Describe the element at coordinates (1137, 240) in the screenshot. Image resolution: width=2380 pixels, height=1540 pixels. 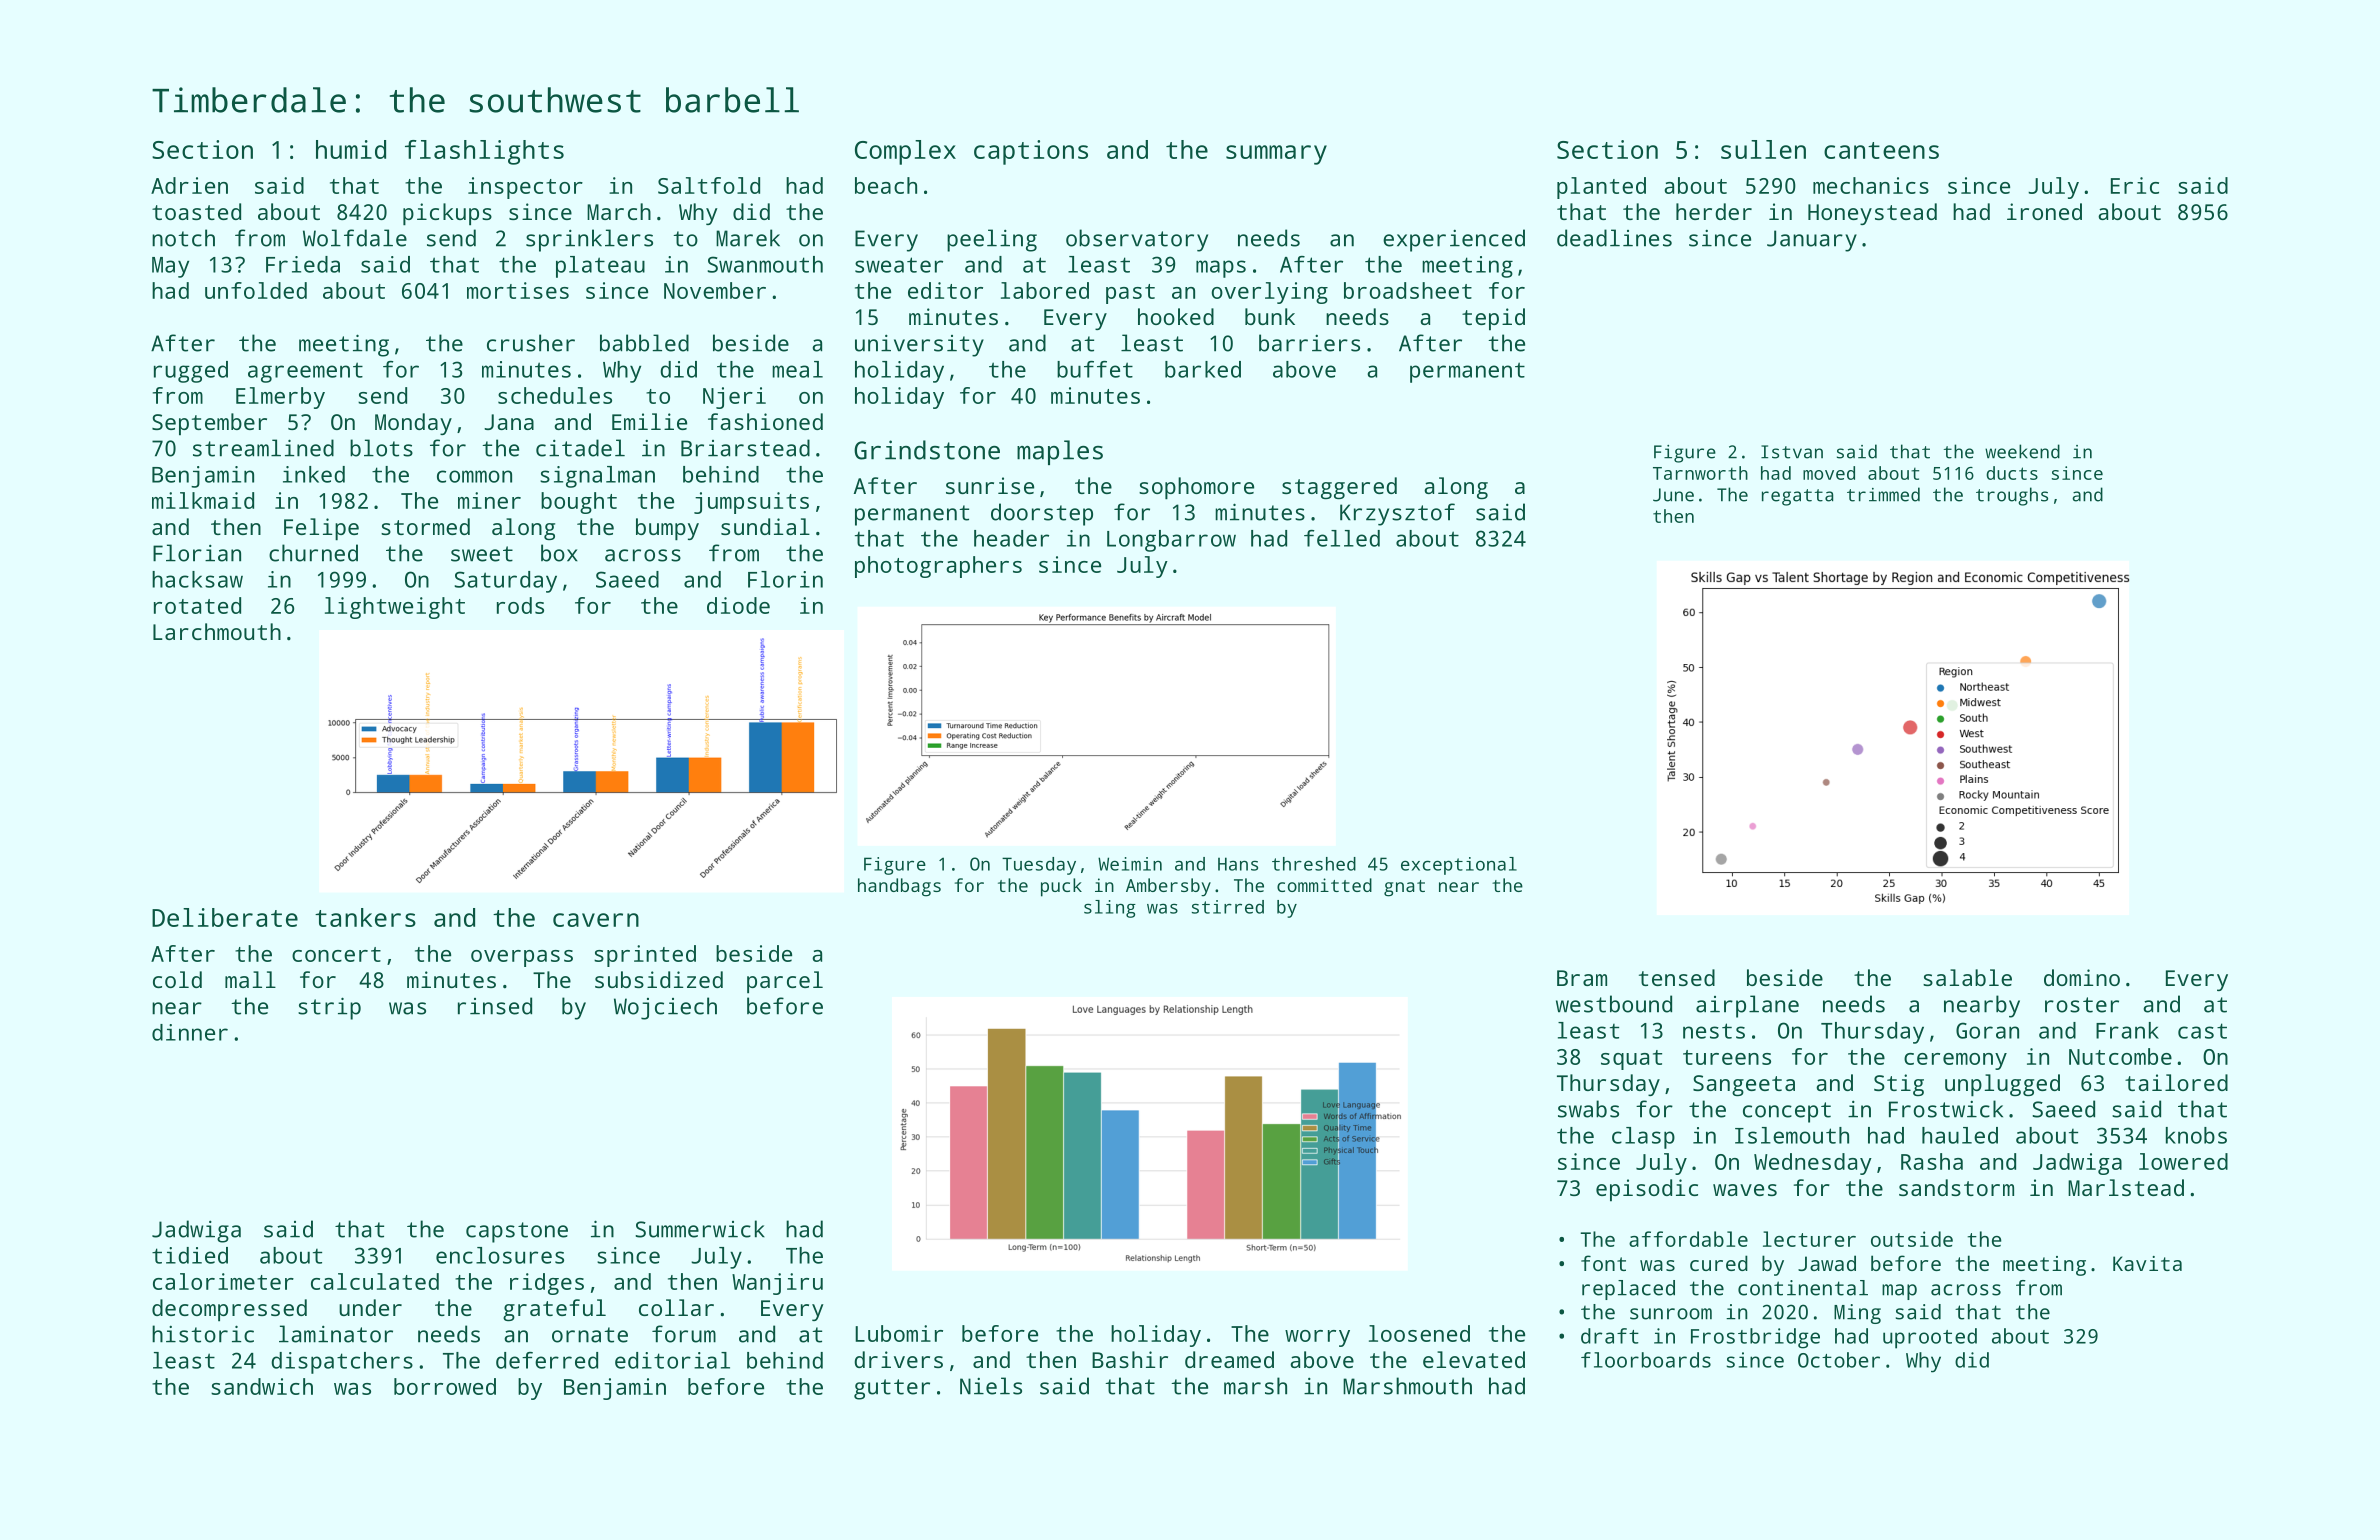
I see `observatory` at that location.
